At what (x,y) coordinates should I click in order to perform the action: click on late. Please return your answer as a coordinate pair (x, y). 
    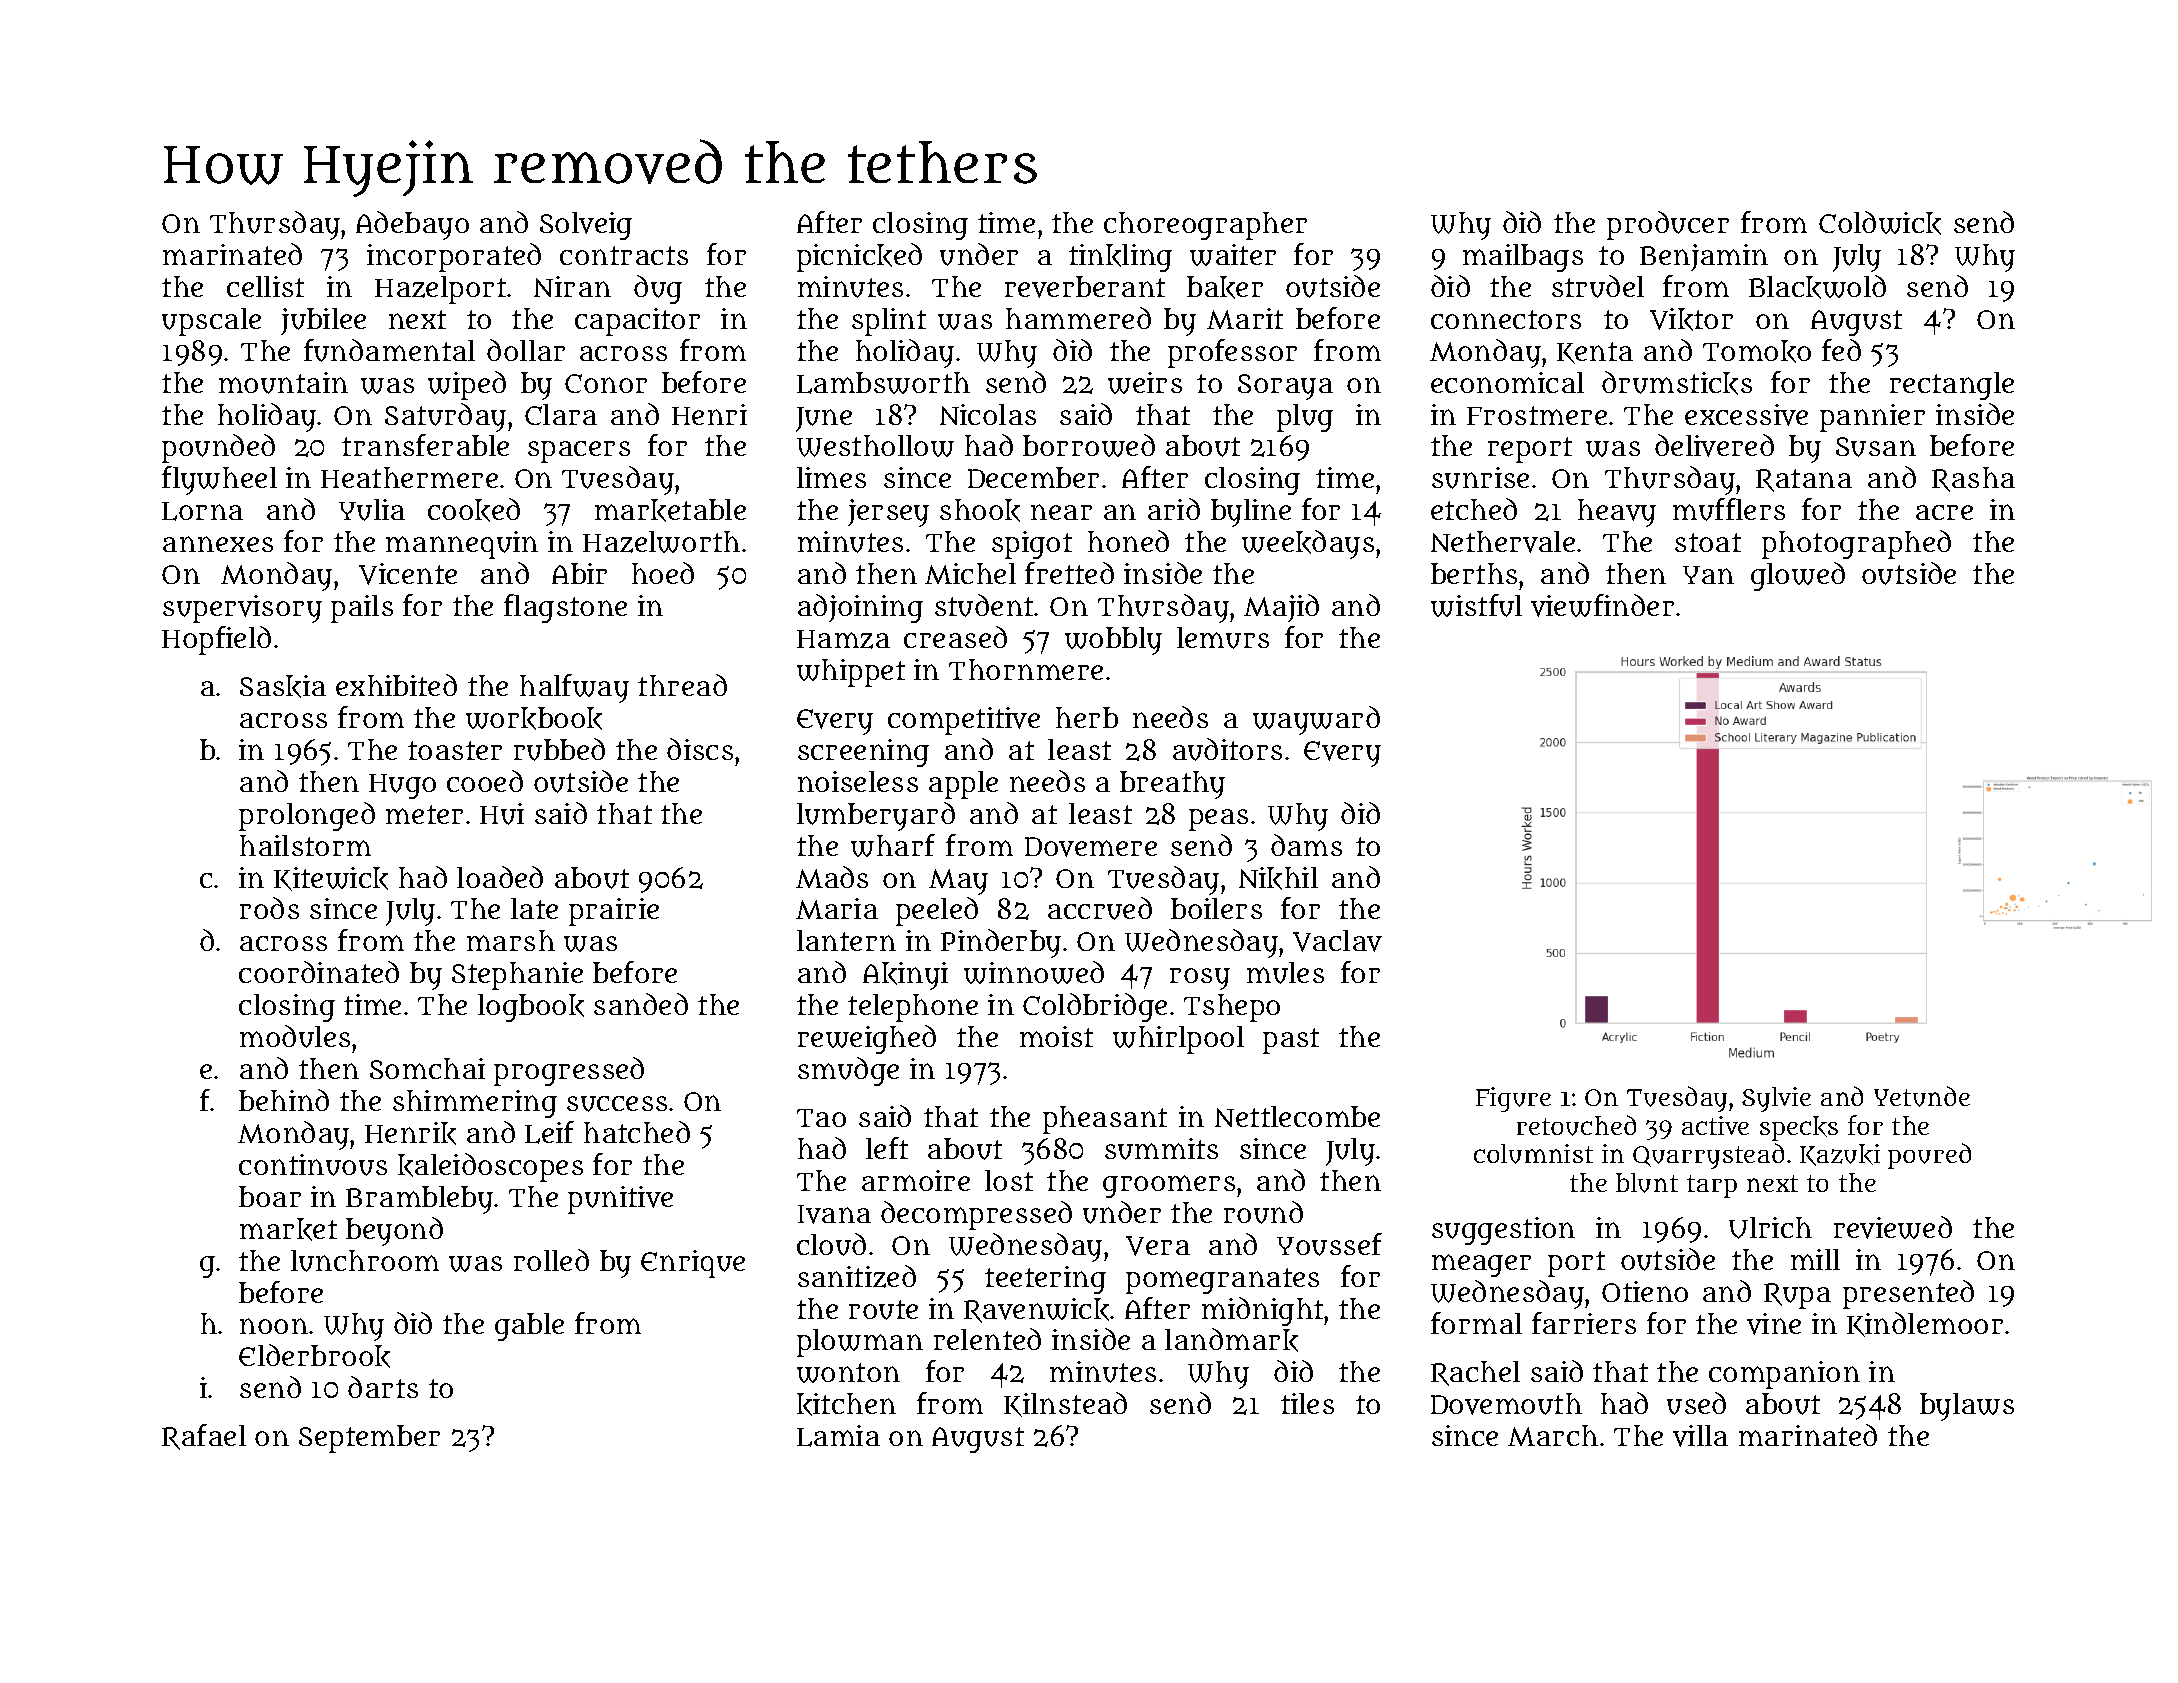
    Looking at the image, I should click on (534, 908).
